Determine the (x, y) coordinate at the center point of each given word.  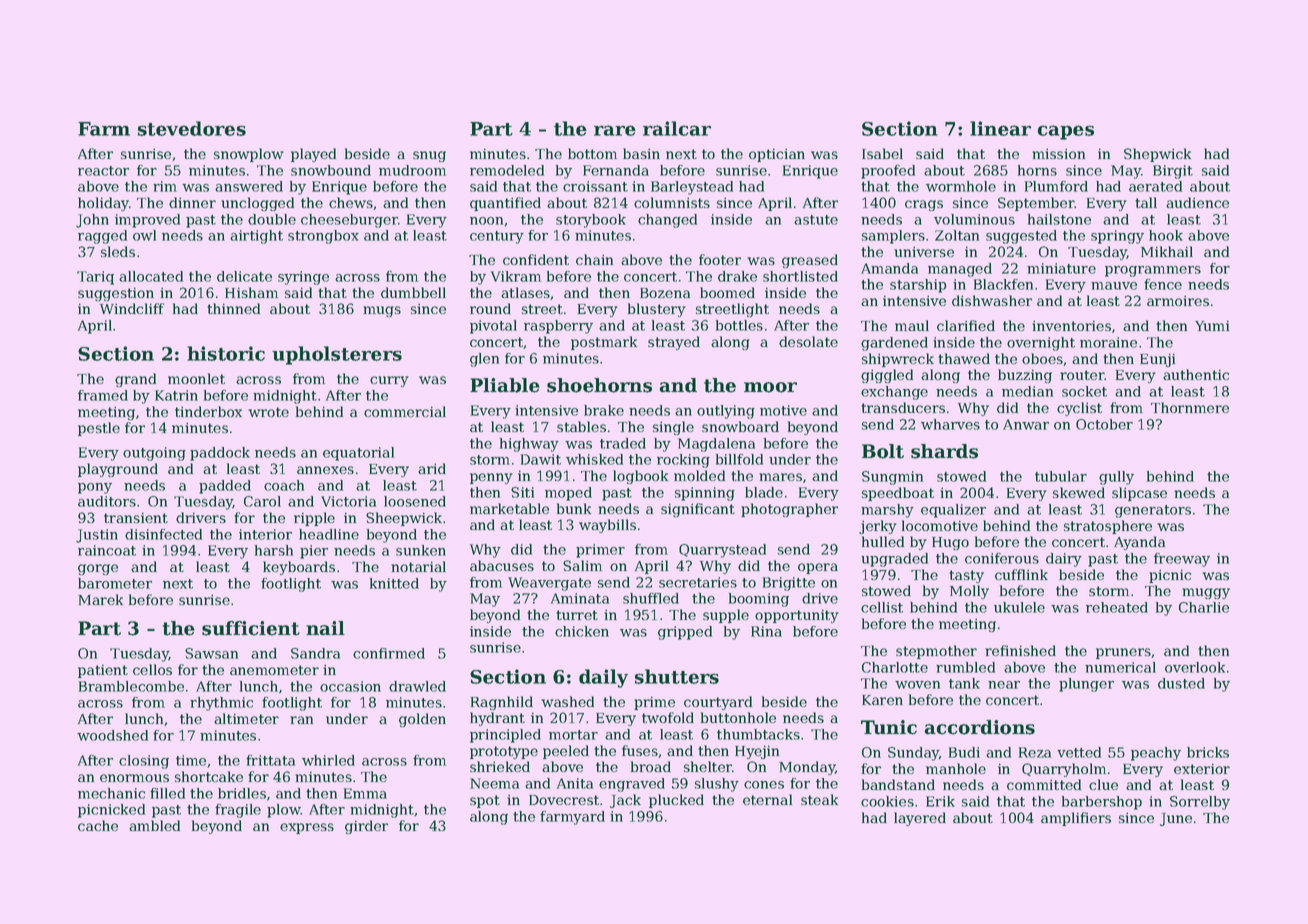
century (497, 237)
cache (98, 825)
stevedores (192, 128)
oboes (1042, 358)
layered (920, 819)
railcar (677, 128)
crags (924, 205)
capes (1065, 132)
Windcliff (132, 308)
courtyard (718, 703)
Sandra (315, 653)
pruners (1123, 653)
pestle (99, 429)
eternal (767, 799)
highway (529, 445)
